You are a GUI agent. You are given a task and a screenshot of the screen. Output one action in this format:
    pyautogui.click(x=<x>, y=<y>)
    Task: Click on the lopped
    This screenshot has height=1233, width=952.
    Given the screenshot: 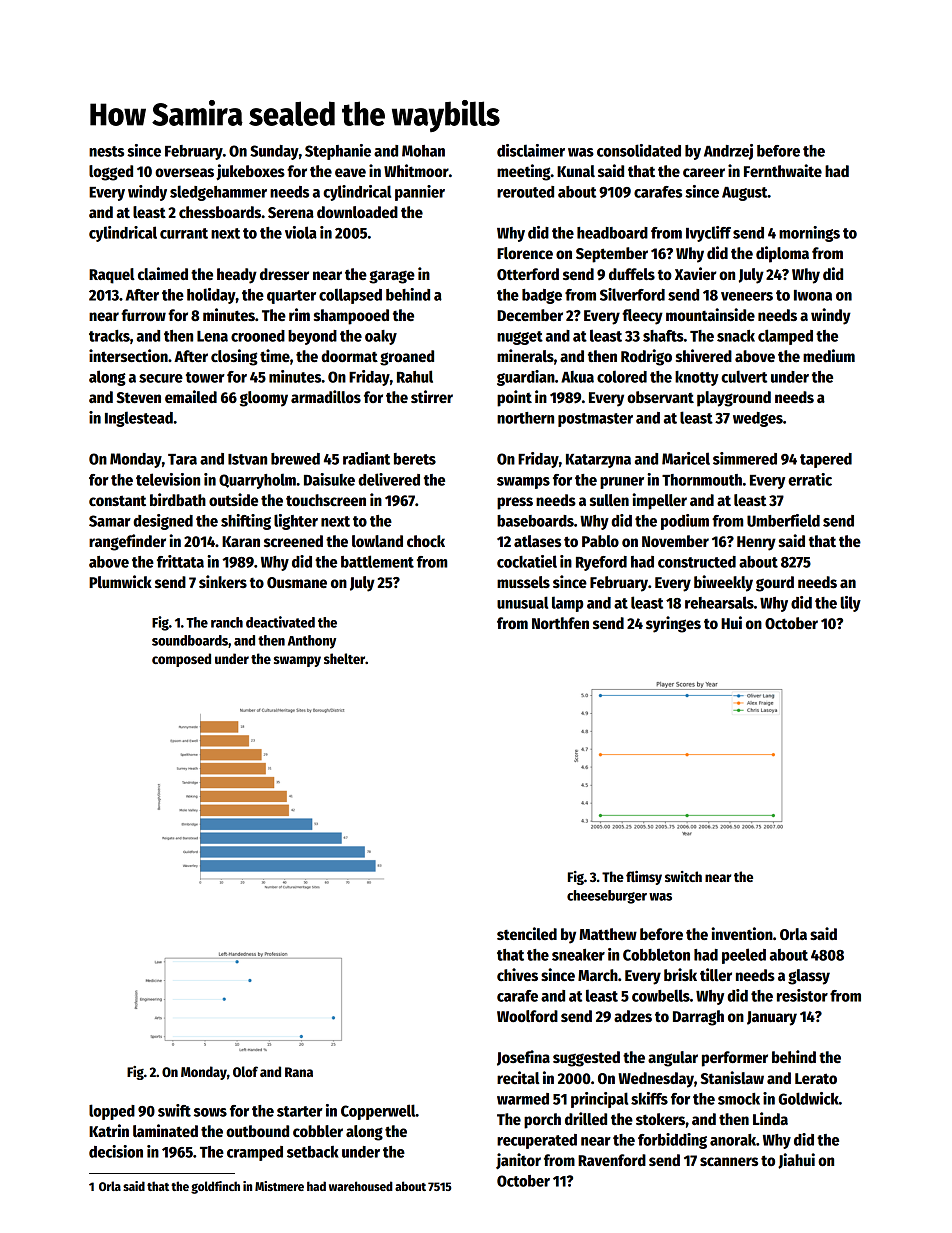 What is the action you would take?
    pyautogui.click(x=112, y=1112)
